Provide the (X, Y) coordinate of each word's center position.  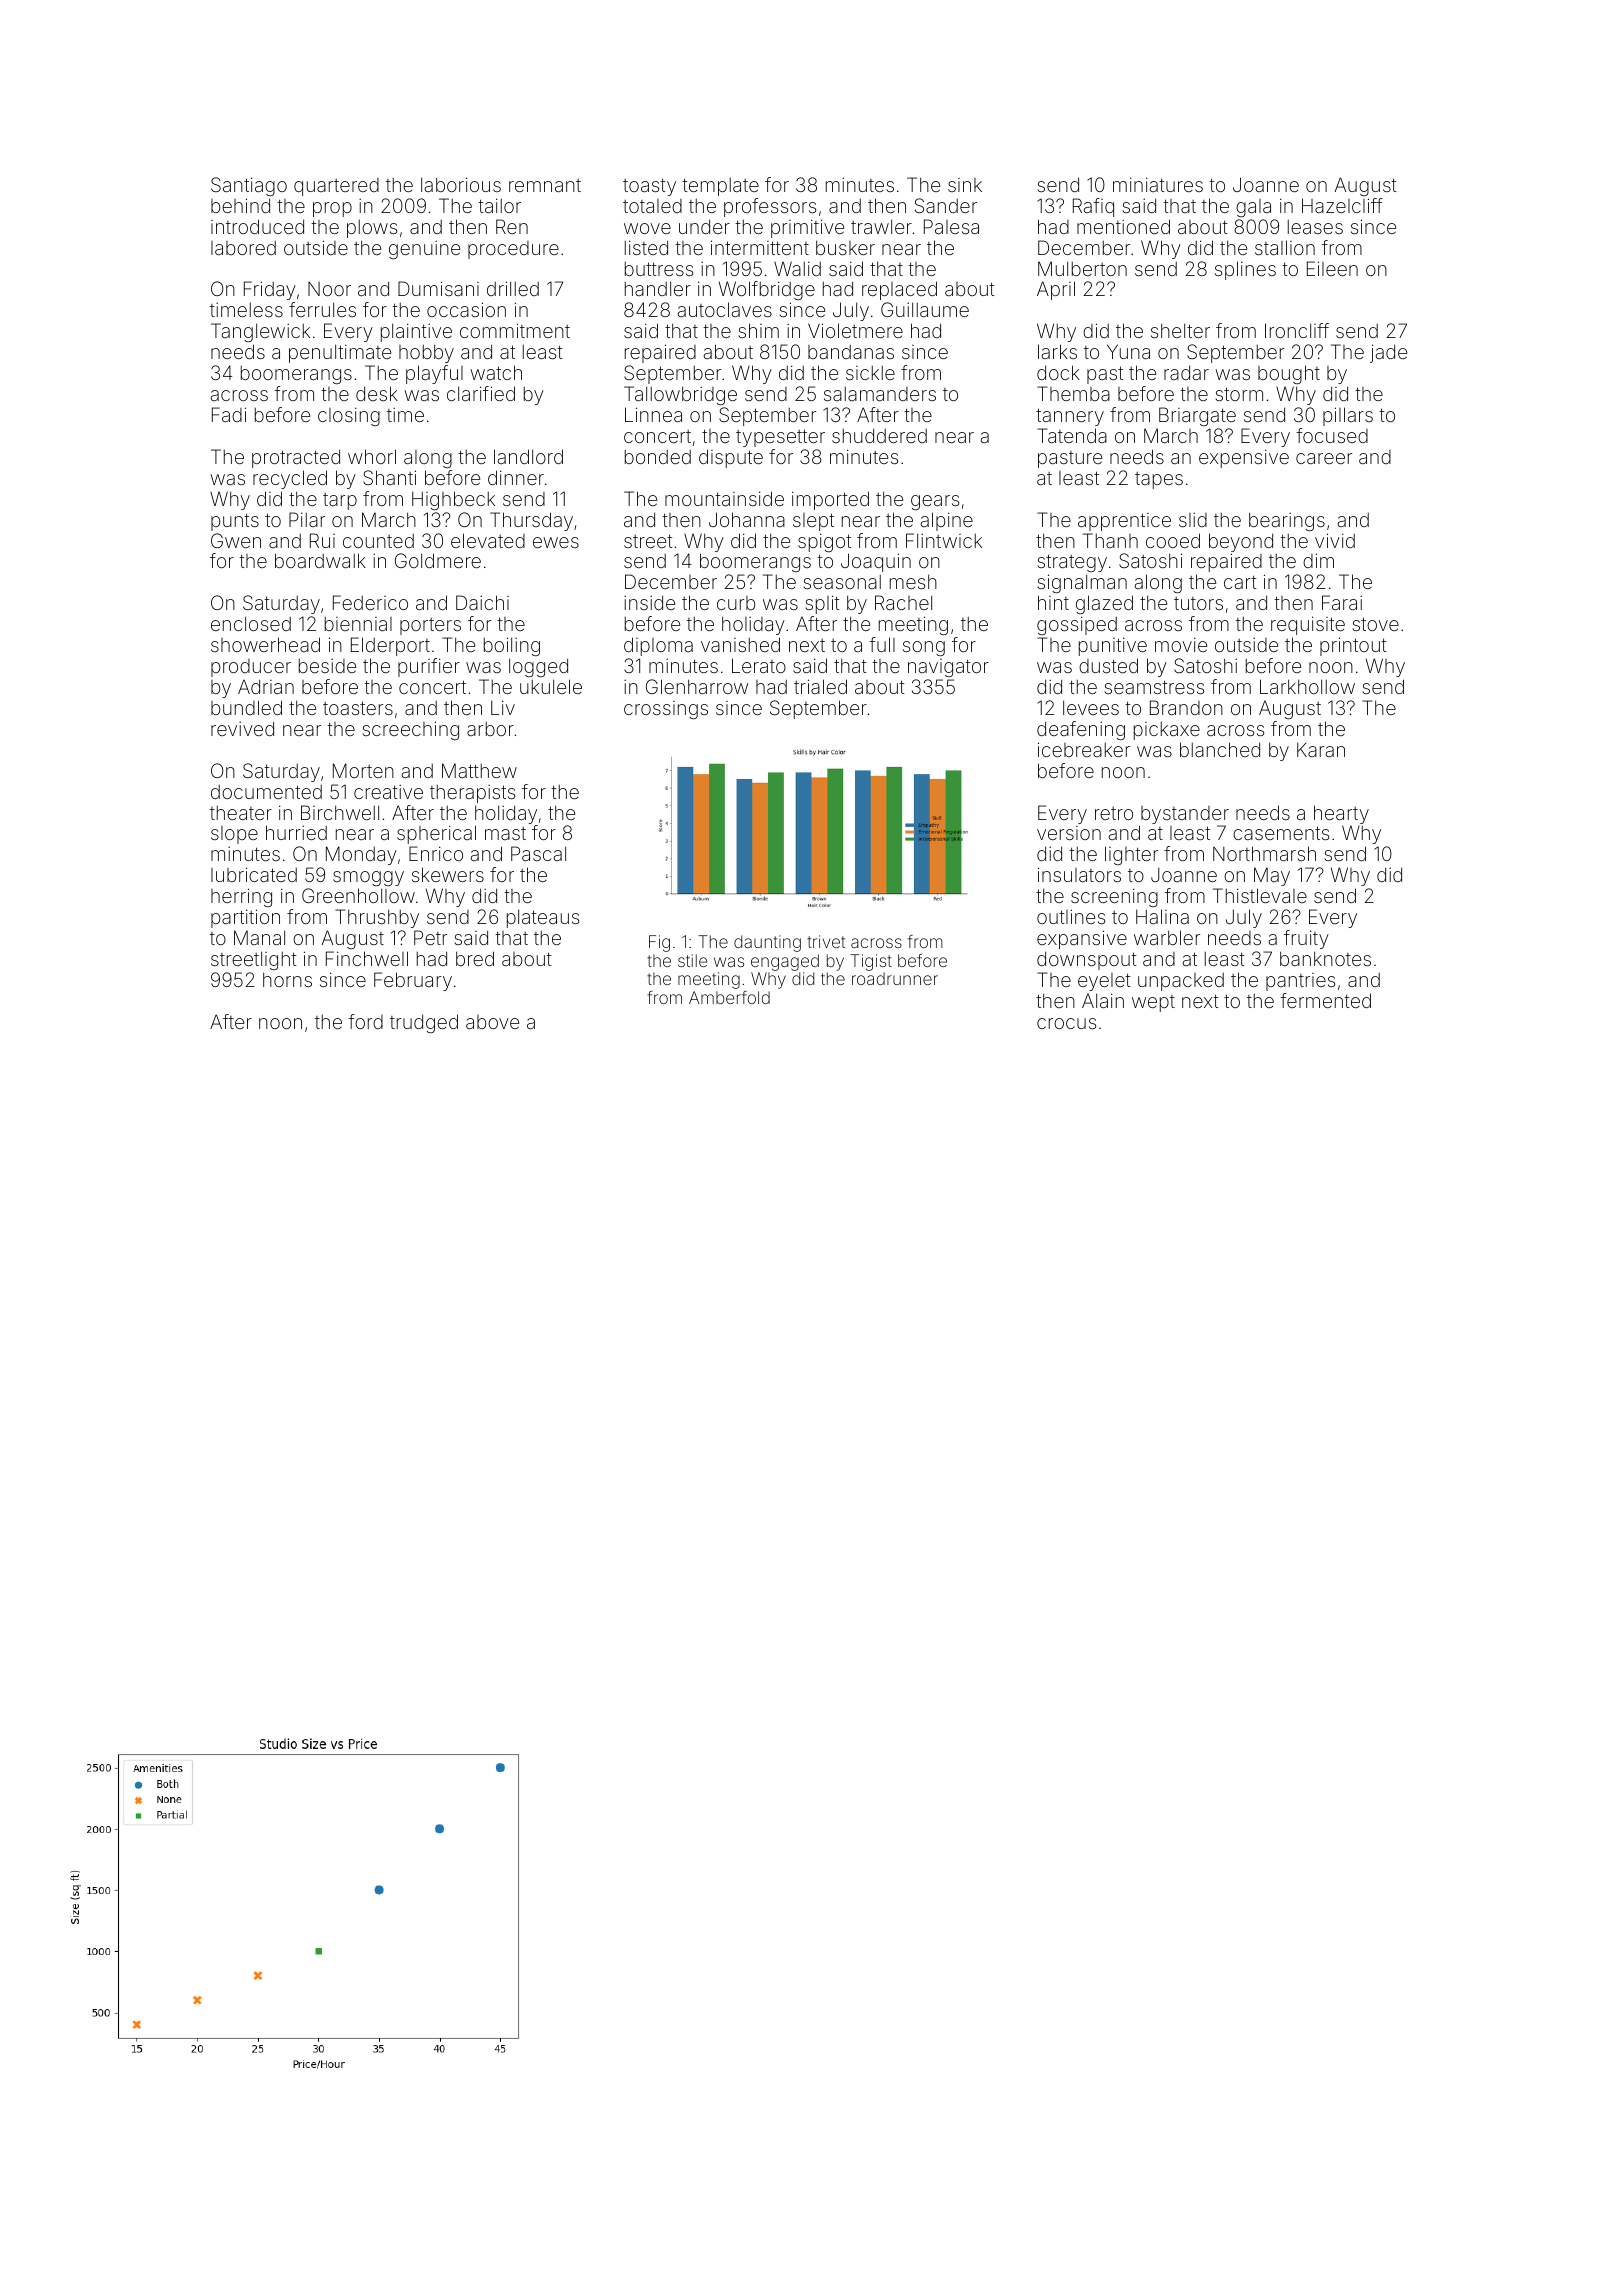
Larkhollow (1307, 686)
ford (365, 1021)
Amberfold (729, 997)
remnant (545, 185)
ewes (556, 542)
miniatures (1158, 184)
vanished (740, 644)
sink (965, 185)
